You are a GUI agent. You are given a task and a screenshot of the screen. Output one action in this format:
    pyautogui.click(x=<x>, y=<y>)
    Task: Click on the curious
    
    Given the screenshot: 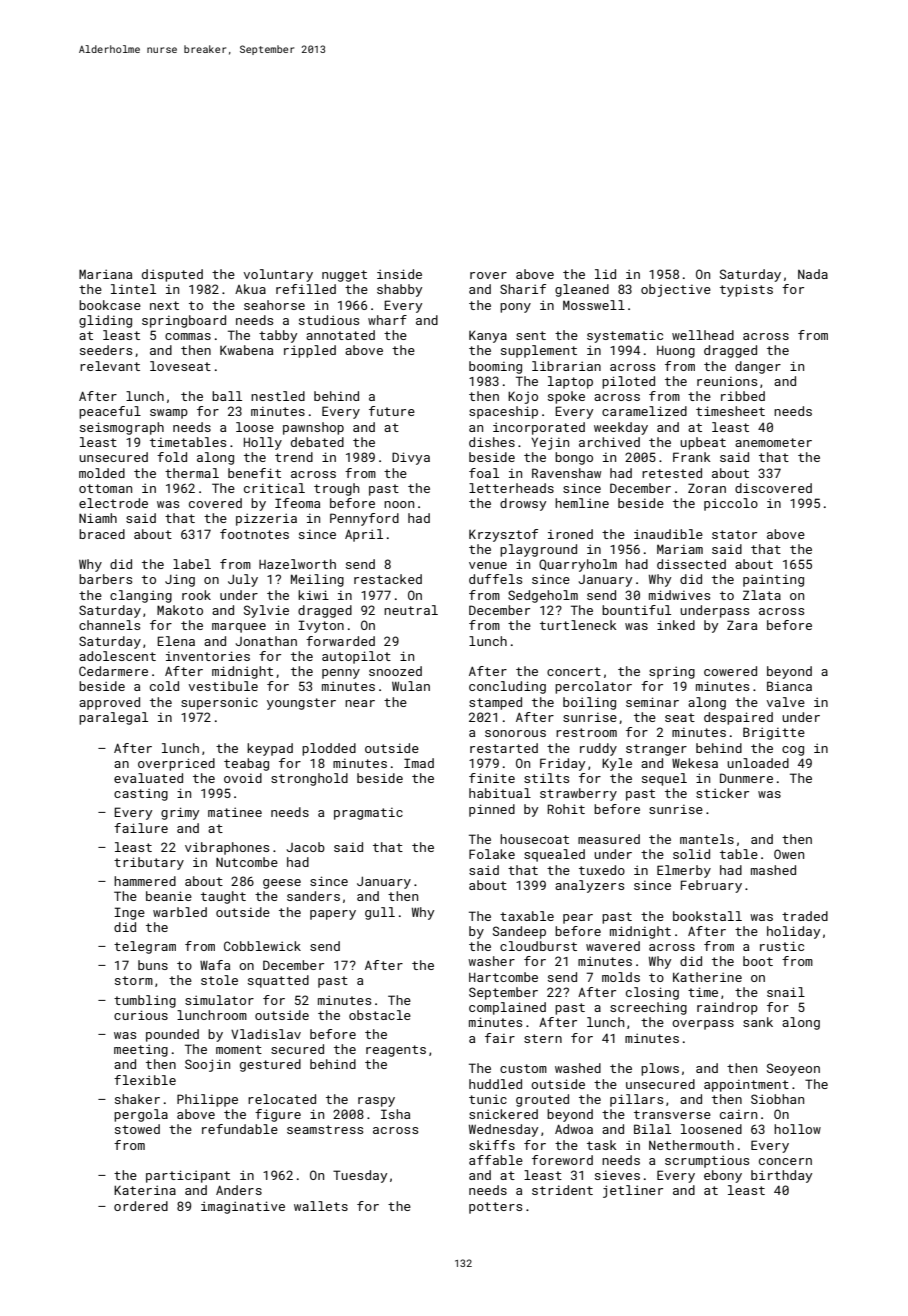 What is the action you would take?
    pyautogui.click(x=141, y=1015)
